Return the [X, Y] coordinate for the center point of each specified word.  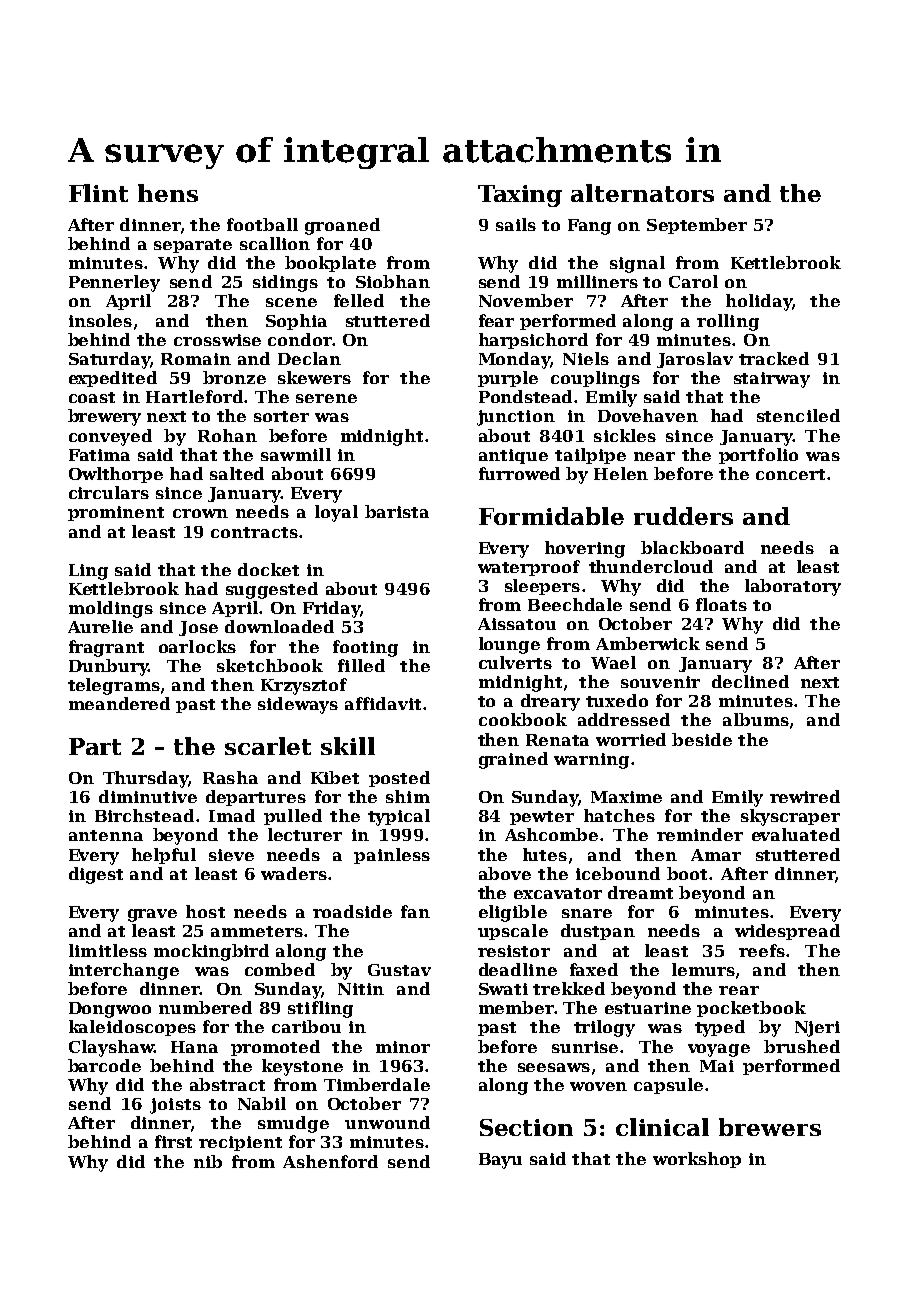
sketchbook [270, 665]
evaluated [796, 834]
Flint [98, 193]
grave [152, 915]
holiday [759, 302]
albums [756, 719]
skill [348, 746]
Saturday [109, 360]
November [526, 300]
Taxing [520, 196]
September [697, 226]
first [173, 1141]
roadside [352, 911]
